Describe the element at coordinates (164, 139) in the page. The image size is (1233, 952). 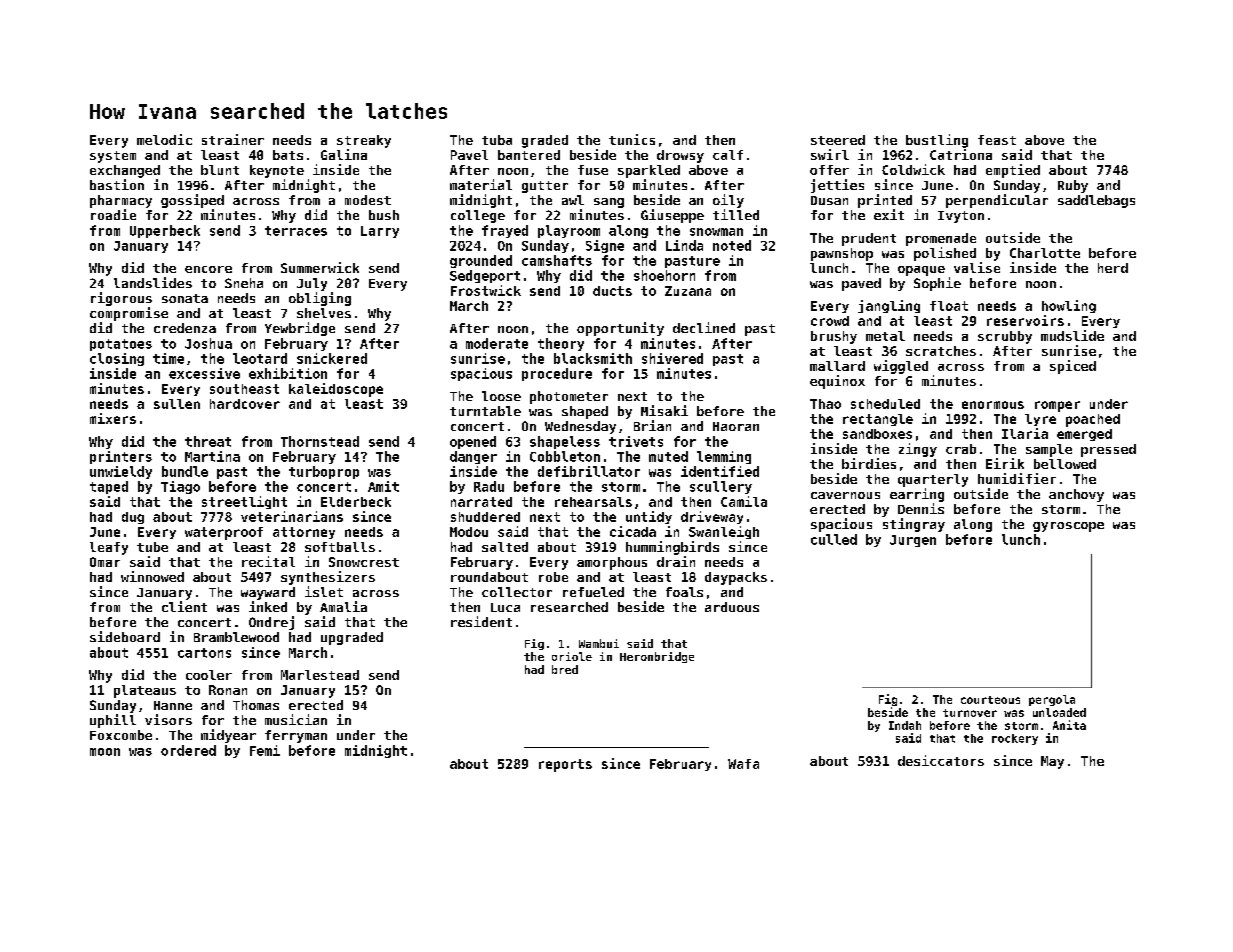
I see `melodic` at that location.
